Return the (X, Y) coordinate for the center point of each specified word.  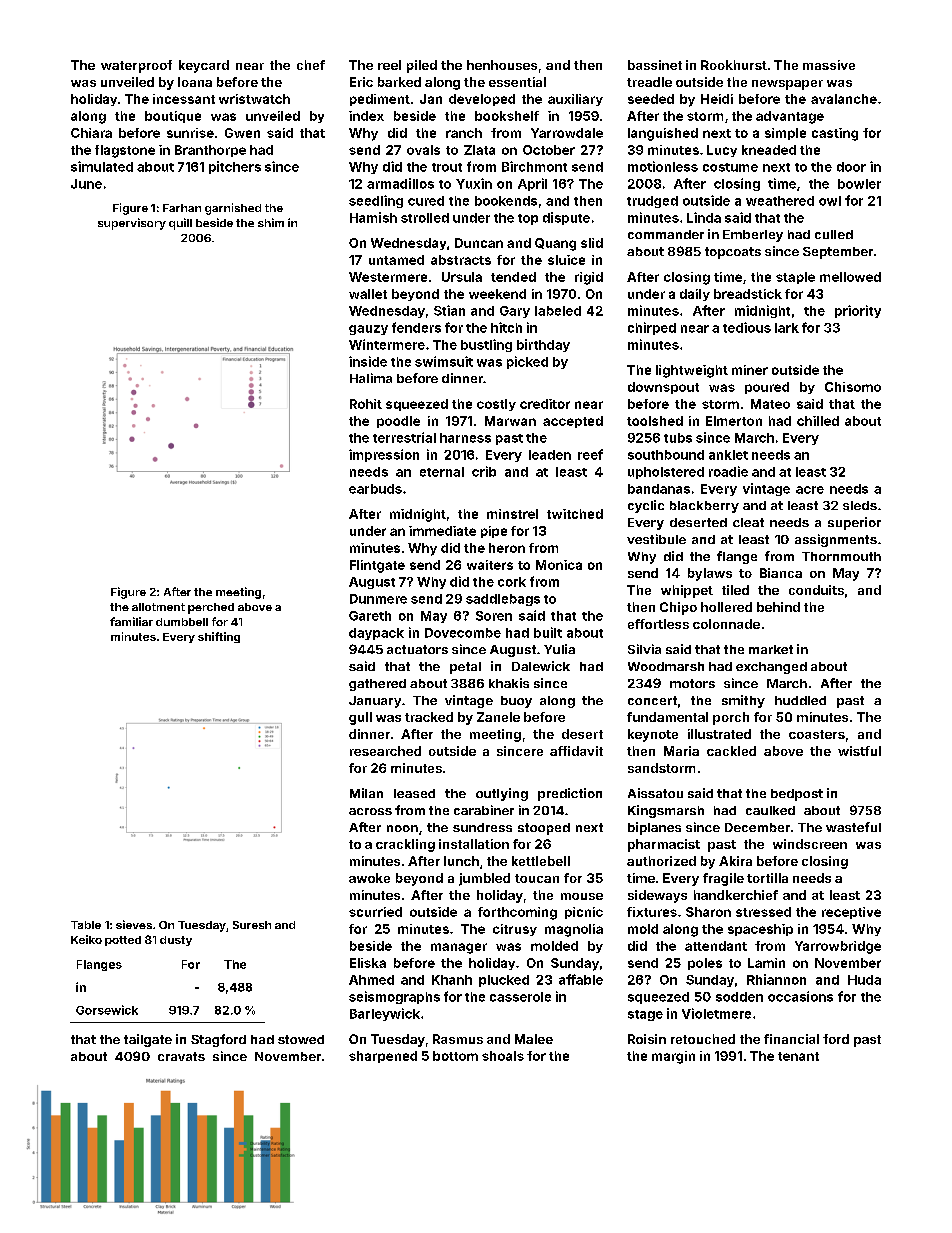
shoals (503, 1056)
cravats (181, 1056)
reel (389, 65)
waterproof (136, 66)
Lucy (722, 151)
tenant (798, 1056)
